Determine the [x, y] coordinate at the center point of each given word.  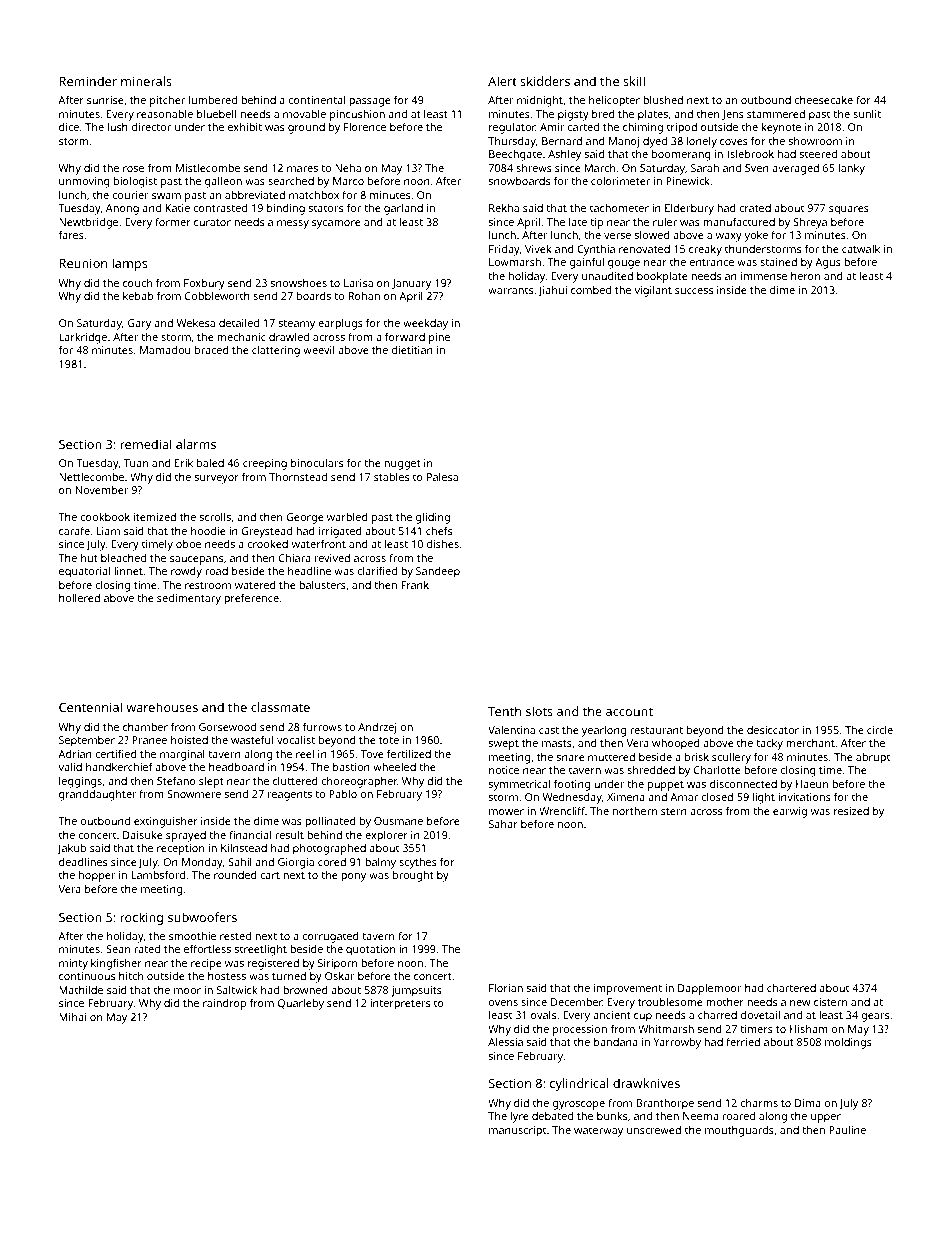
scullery [731, 758]
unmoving [84, 182]
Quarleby [301, 1004]
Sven [757, 168]
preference [251, 599]
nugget [402, 465]
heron [805, 276]
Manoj [624, 142]
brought [413, 876]
